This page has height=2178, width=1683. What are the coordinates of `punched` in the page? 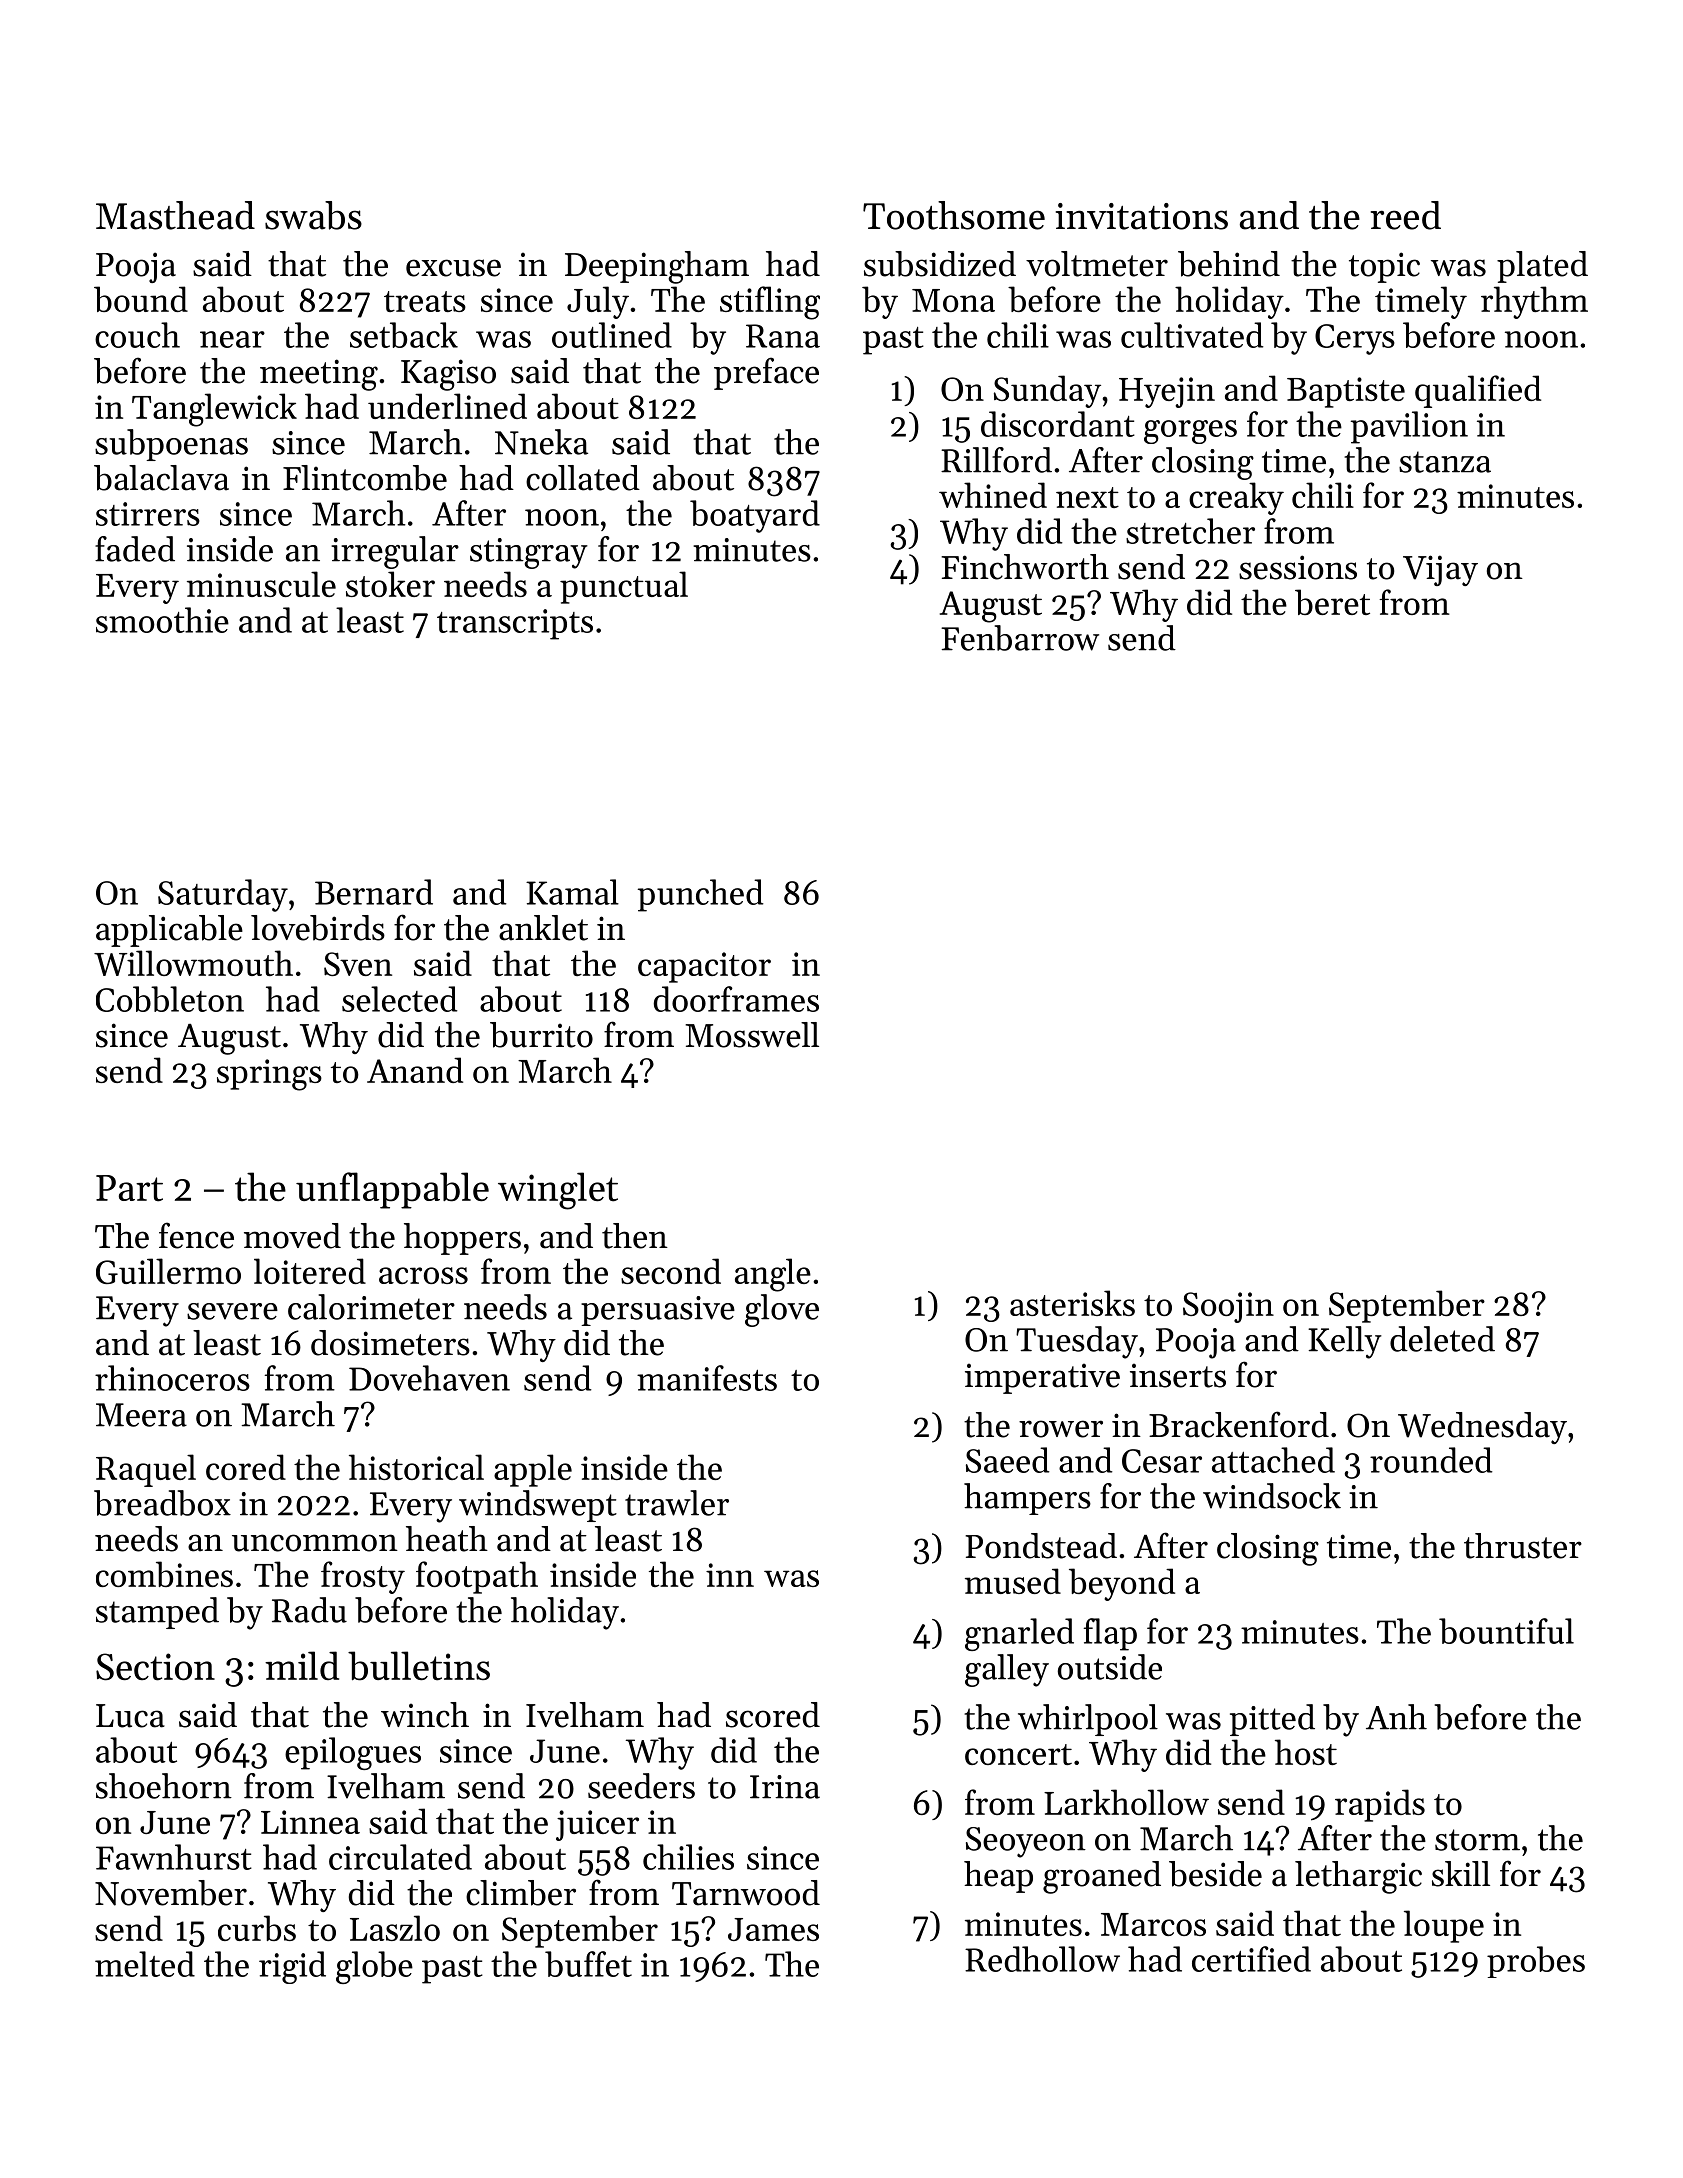 It's located at (700, 895).
